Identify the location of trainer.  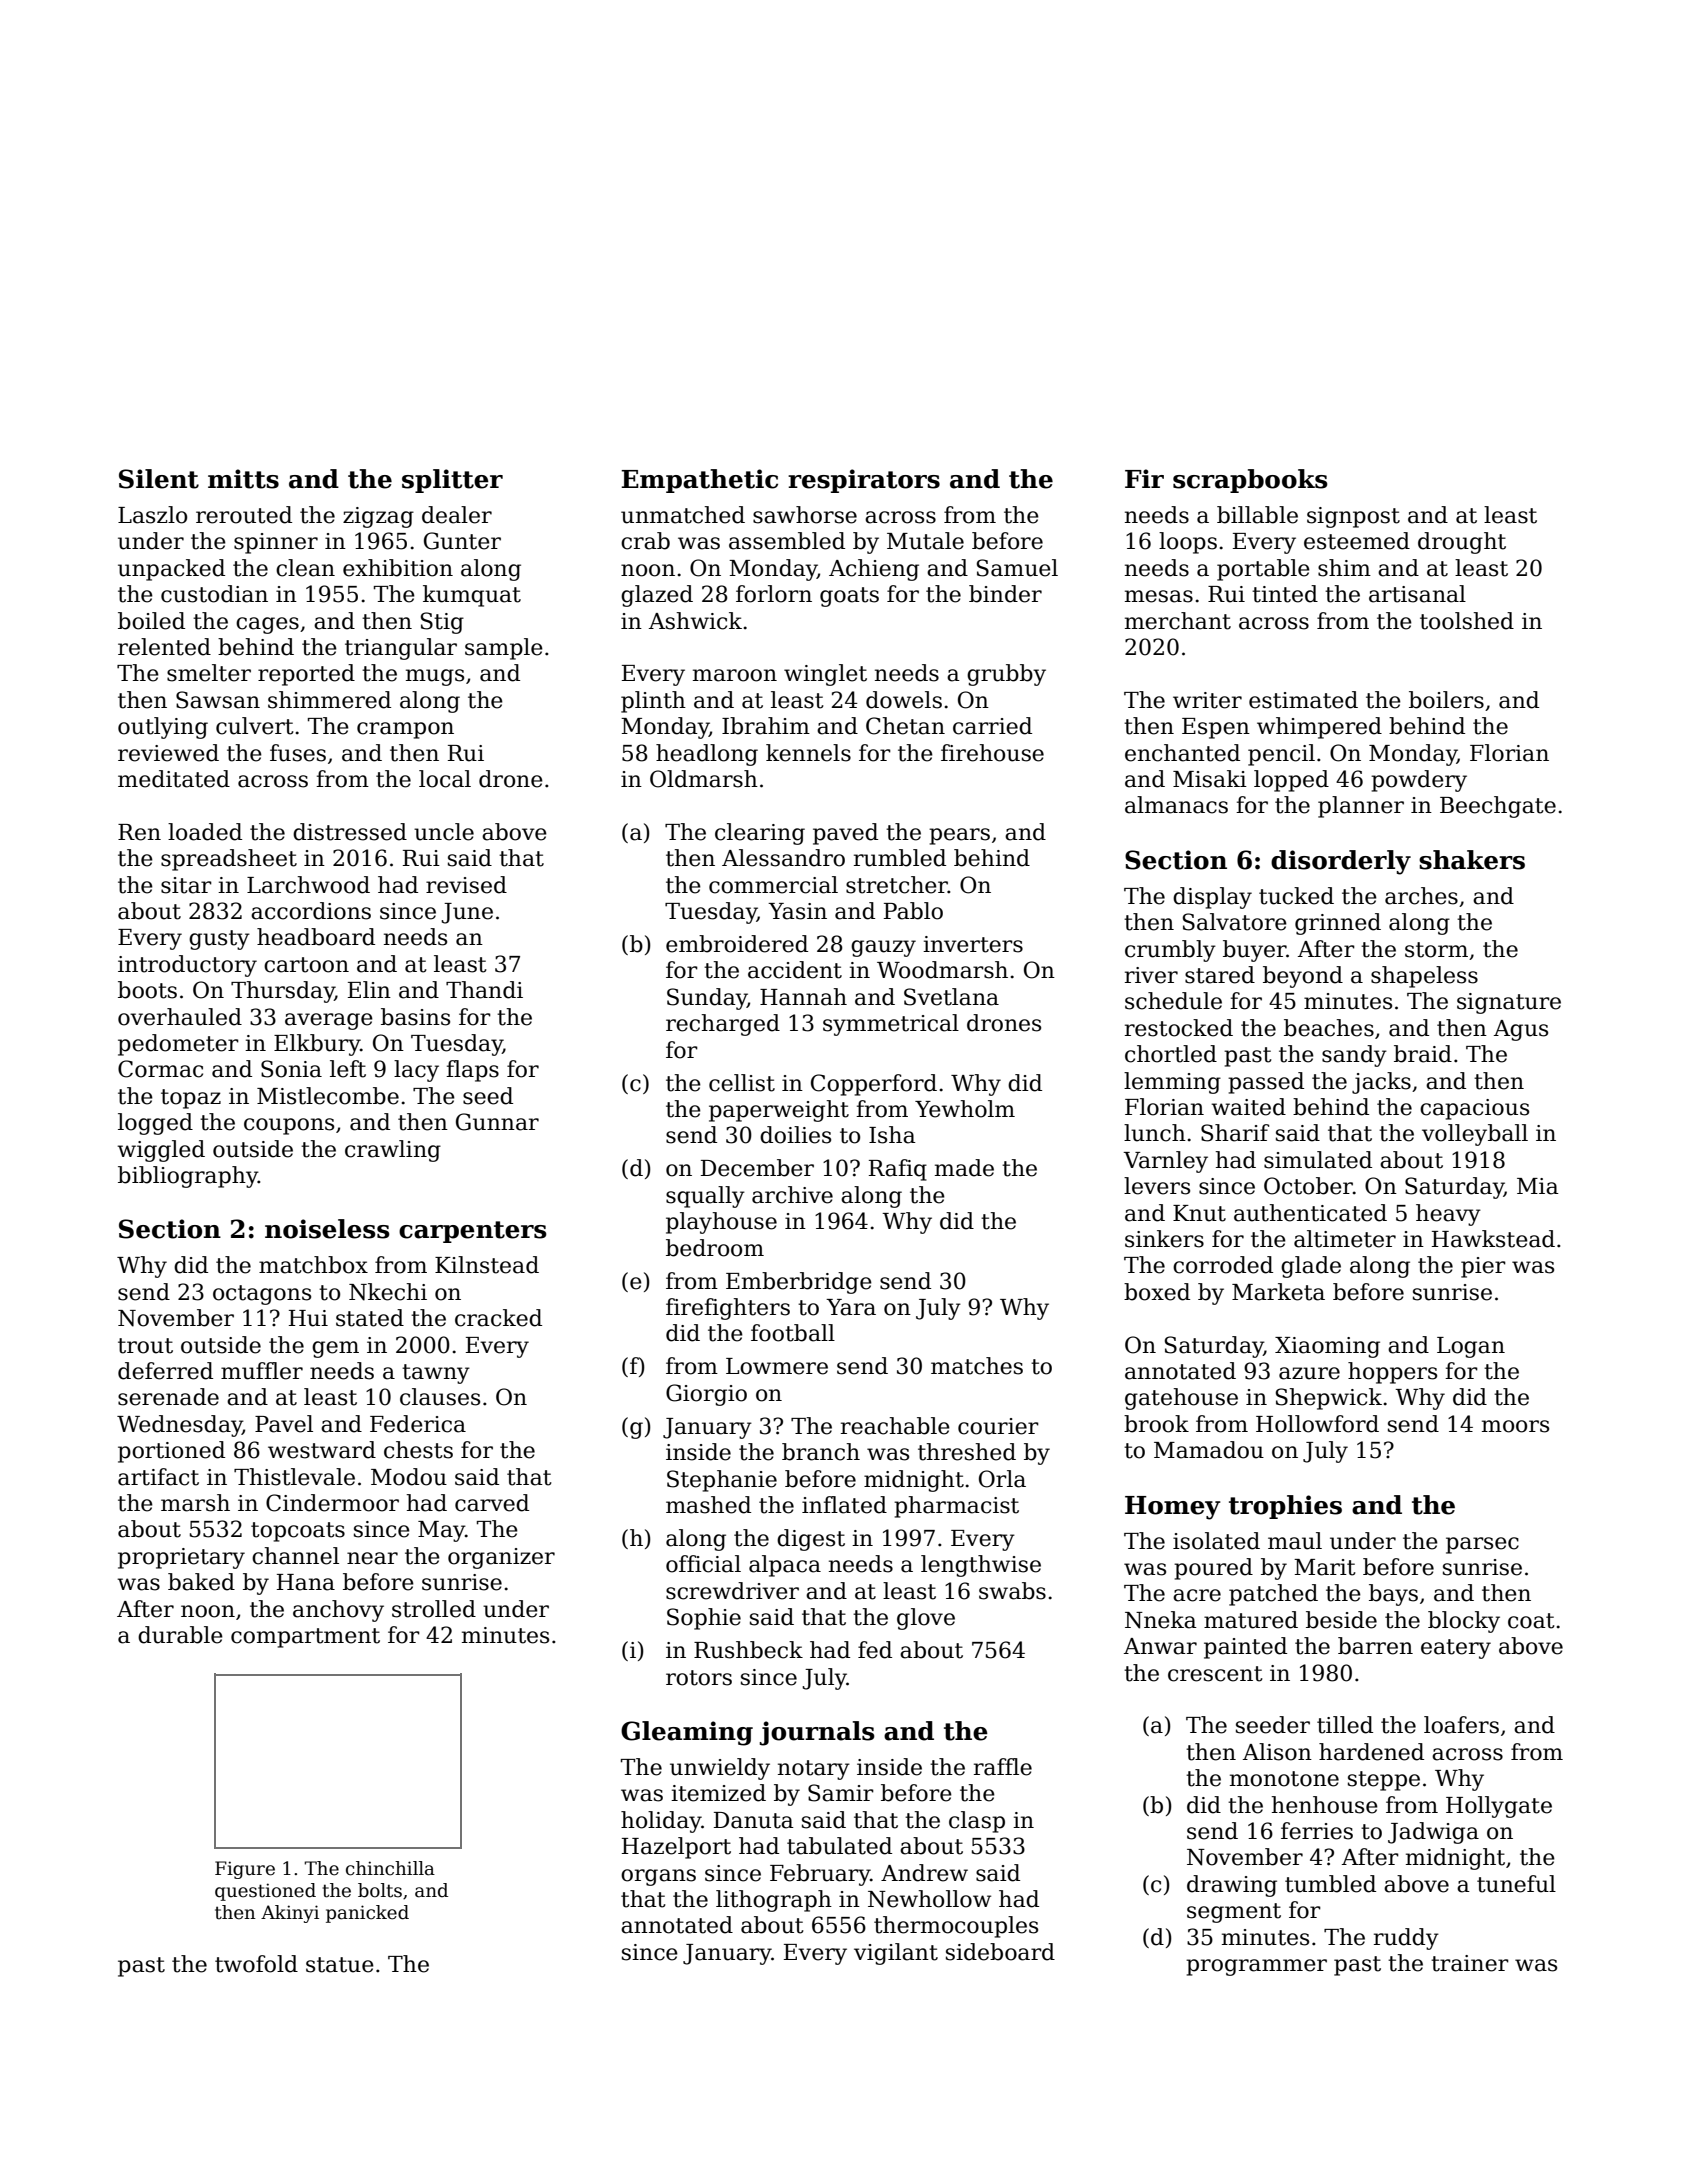
(1470, 1963).
